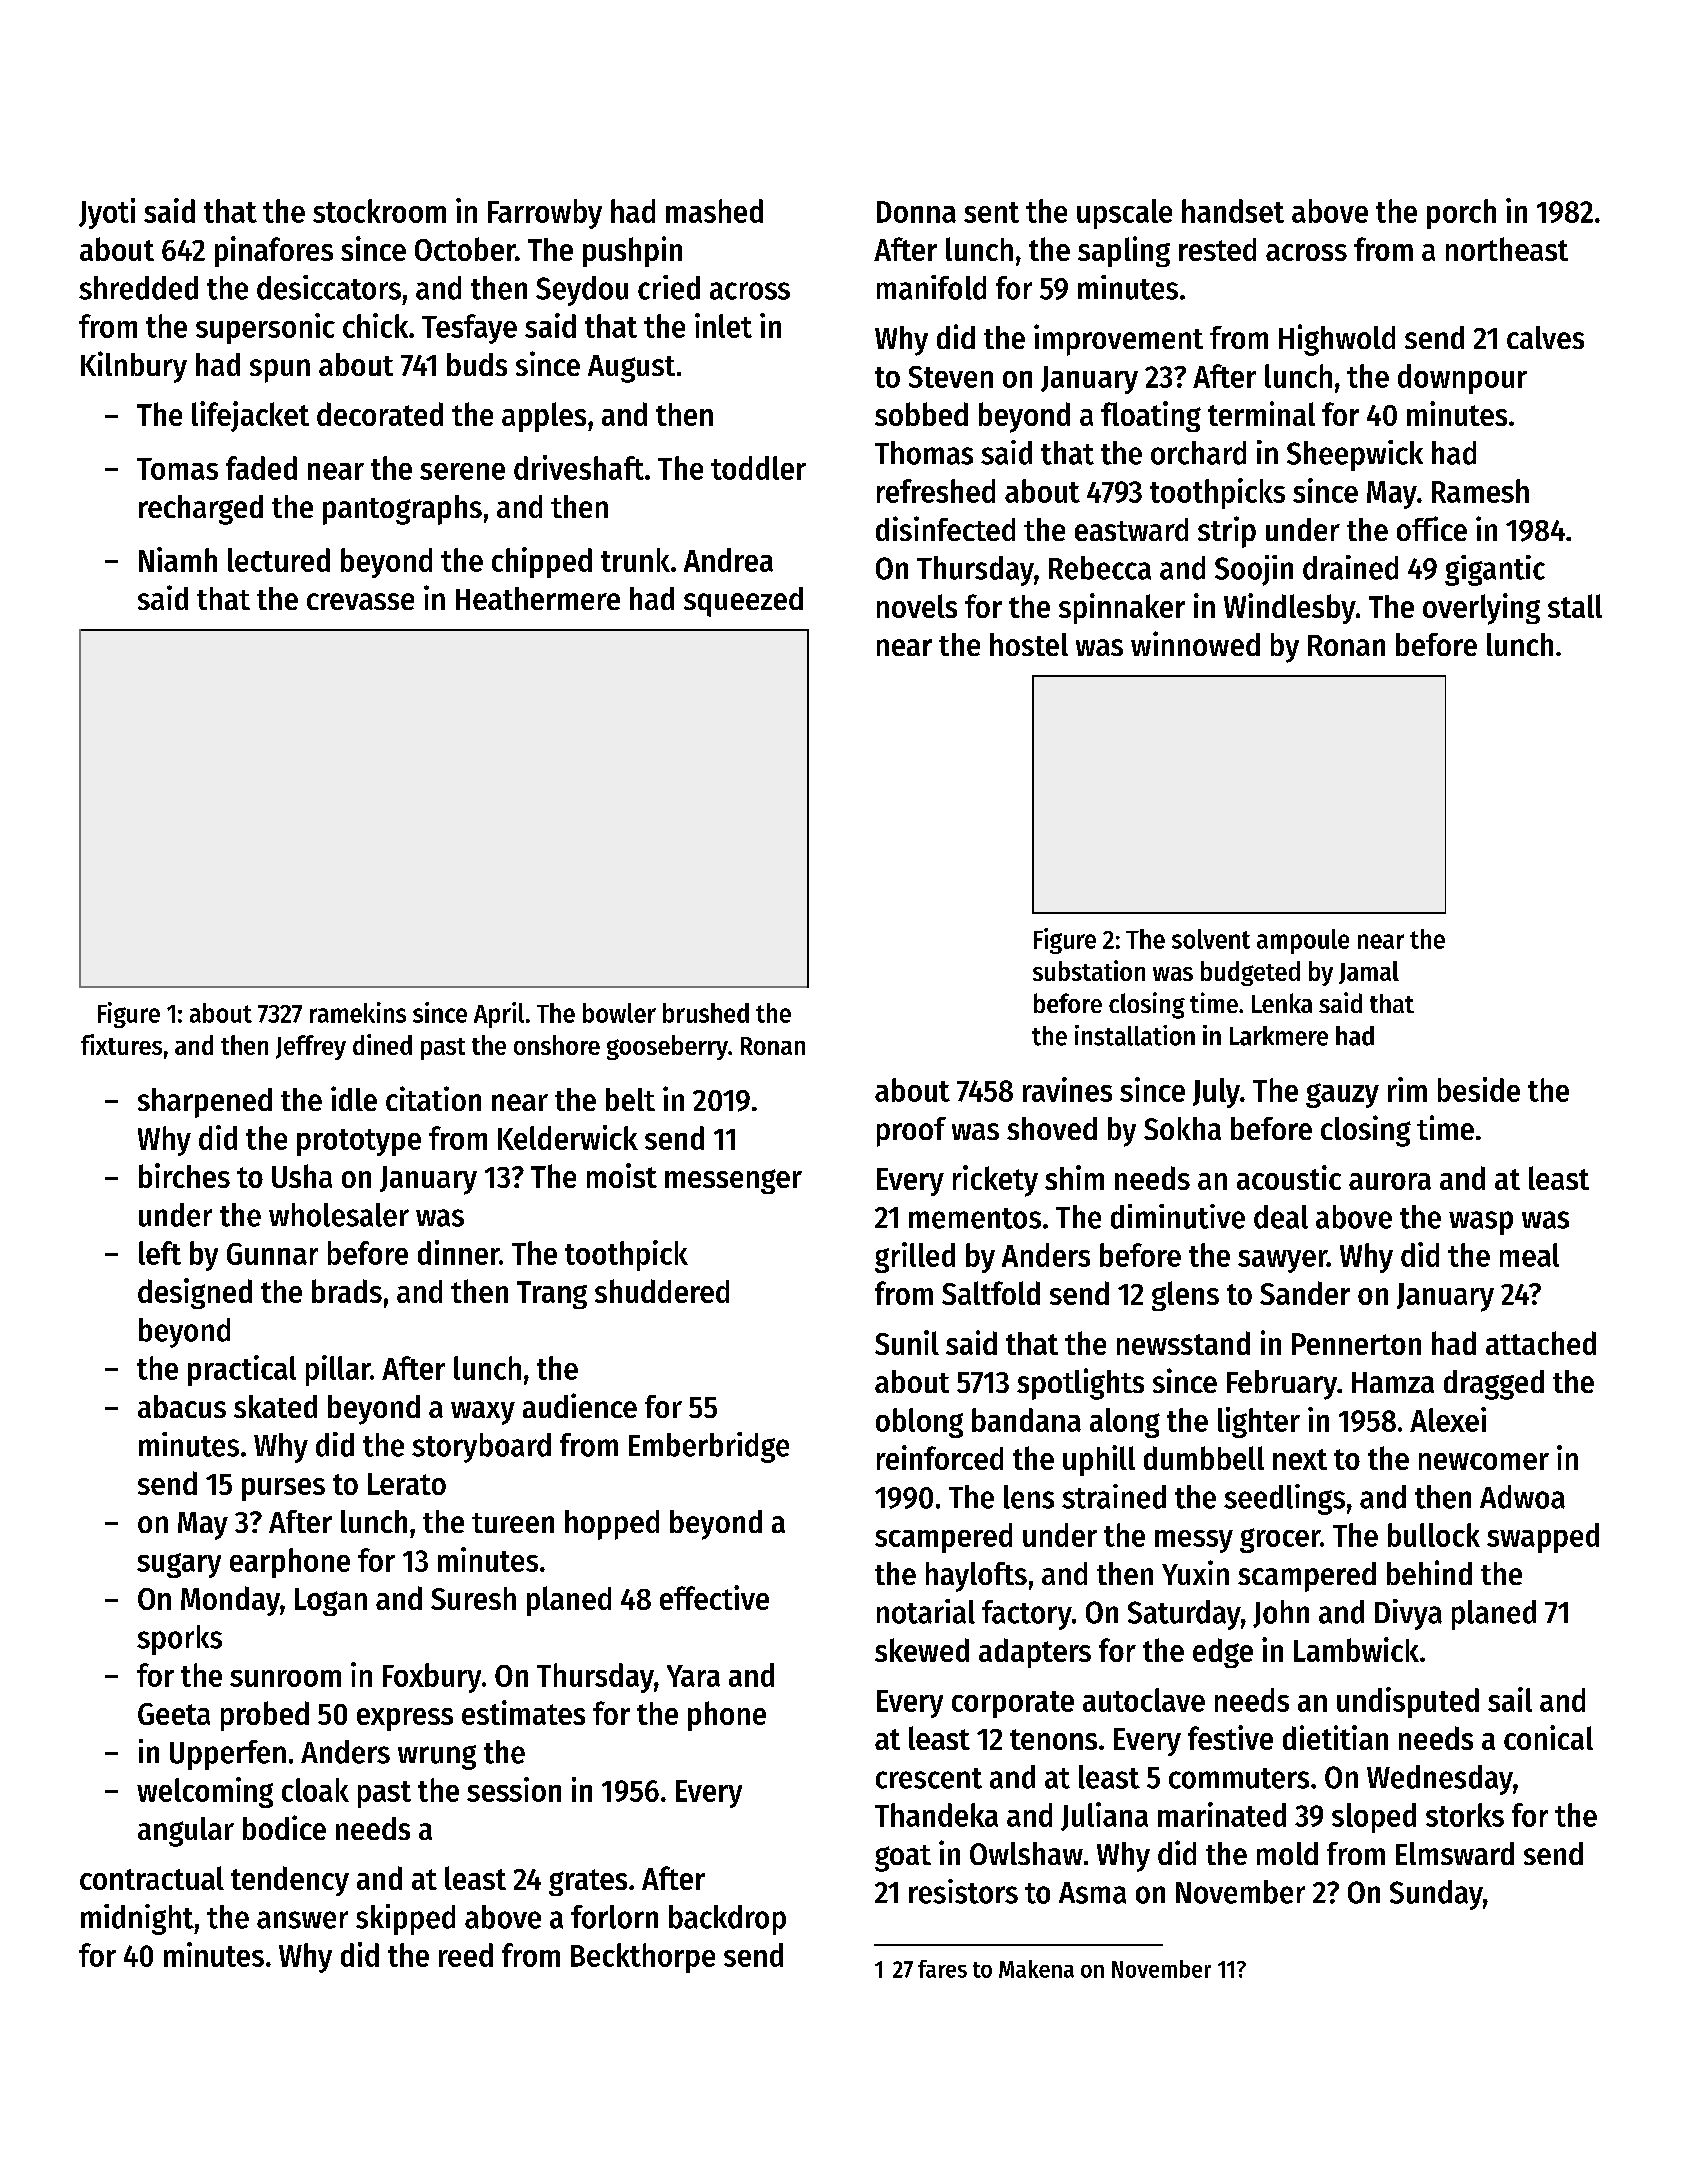  Describe the element at coordinates (1303, 941) in the screenshot. I see `ampoule` at that location.
